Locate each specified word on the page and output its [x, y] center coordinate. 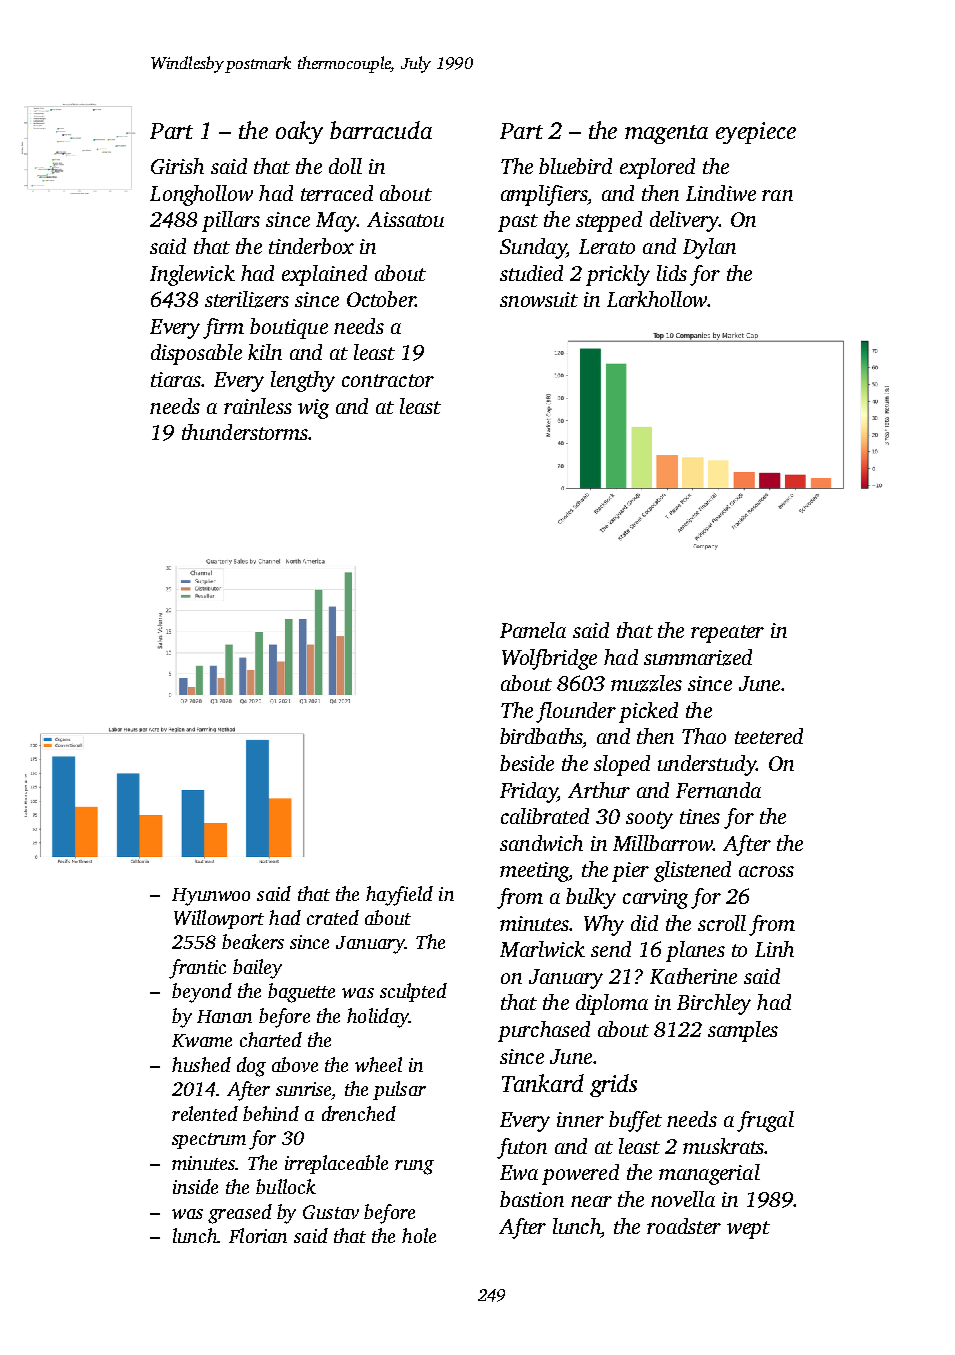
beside [527, 763]
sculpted [413, 992]
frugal [765, 1121]
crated [333, 917]
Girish [177, 166]
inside [195, 1186]
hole [419, 1235]
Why [604, 925]
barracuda [381, 130]
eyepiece [756, 133]
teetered [769, 736]
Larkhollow [657, 299]
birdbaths [541, 736]
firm [223, 328]
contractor [388, 380]
